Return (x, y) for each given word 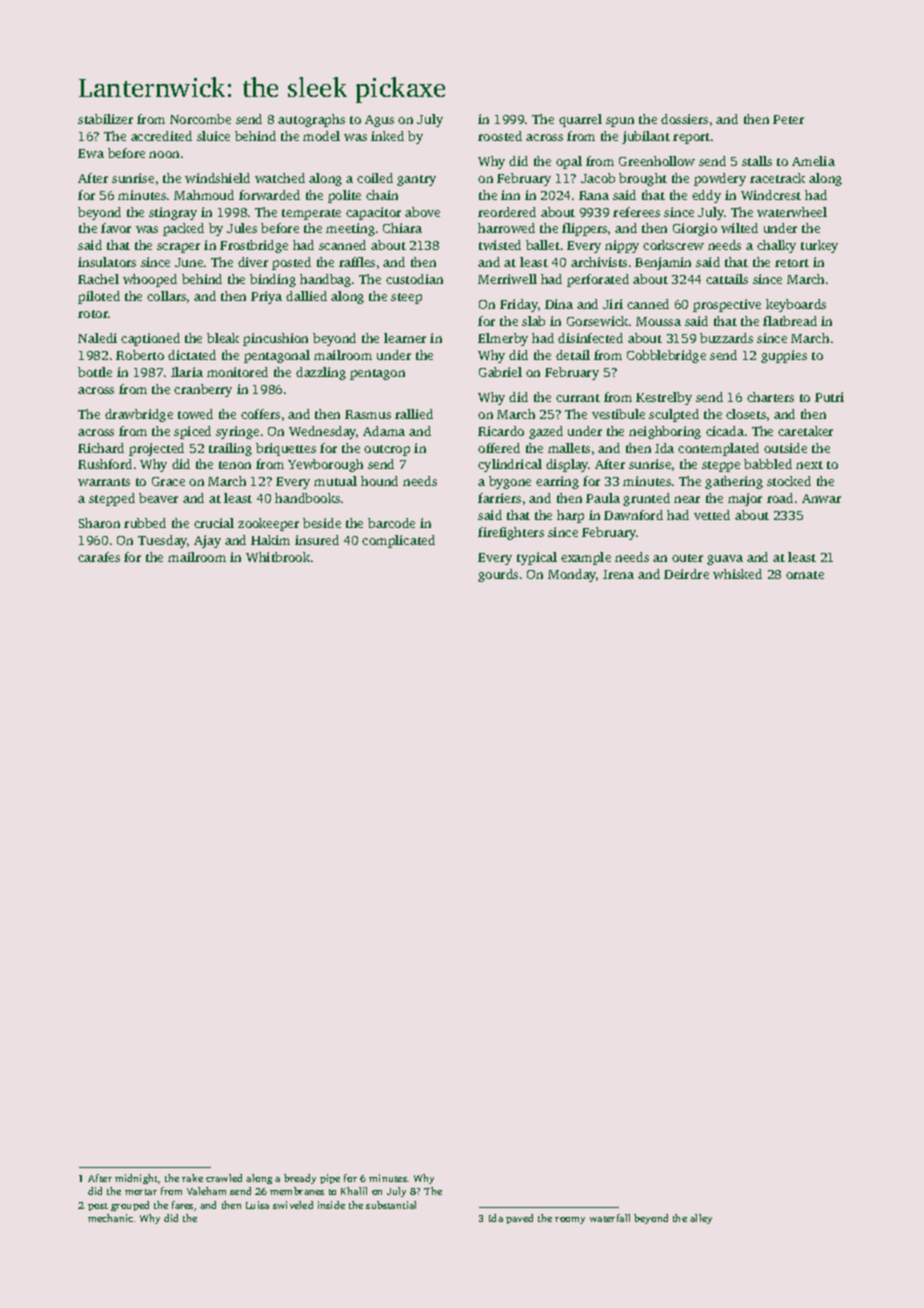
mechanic (110, 1218)
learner (405, 338)
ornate (805, 575)
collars (166, 296)
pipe (330, 1179)
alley (701, 1219)
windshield (217, 178)
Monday (572, 575)
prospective (727, 305)
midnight (137, 1179)
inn (510, 195)
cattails (727, 279)
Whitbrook (278, 557)
